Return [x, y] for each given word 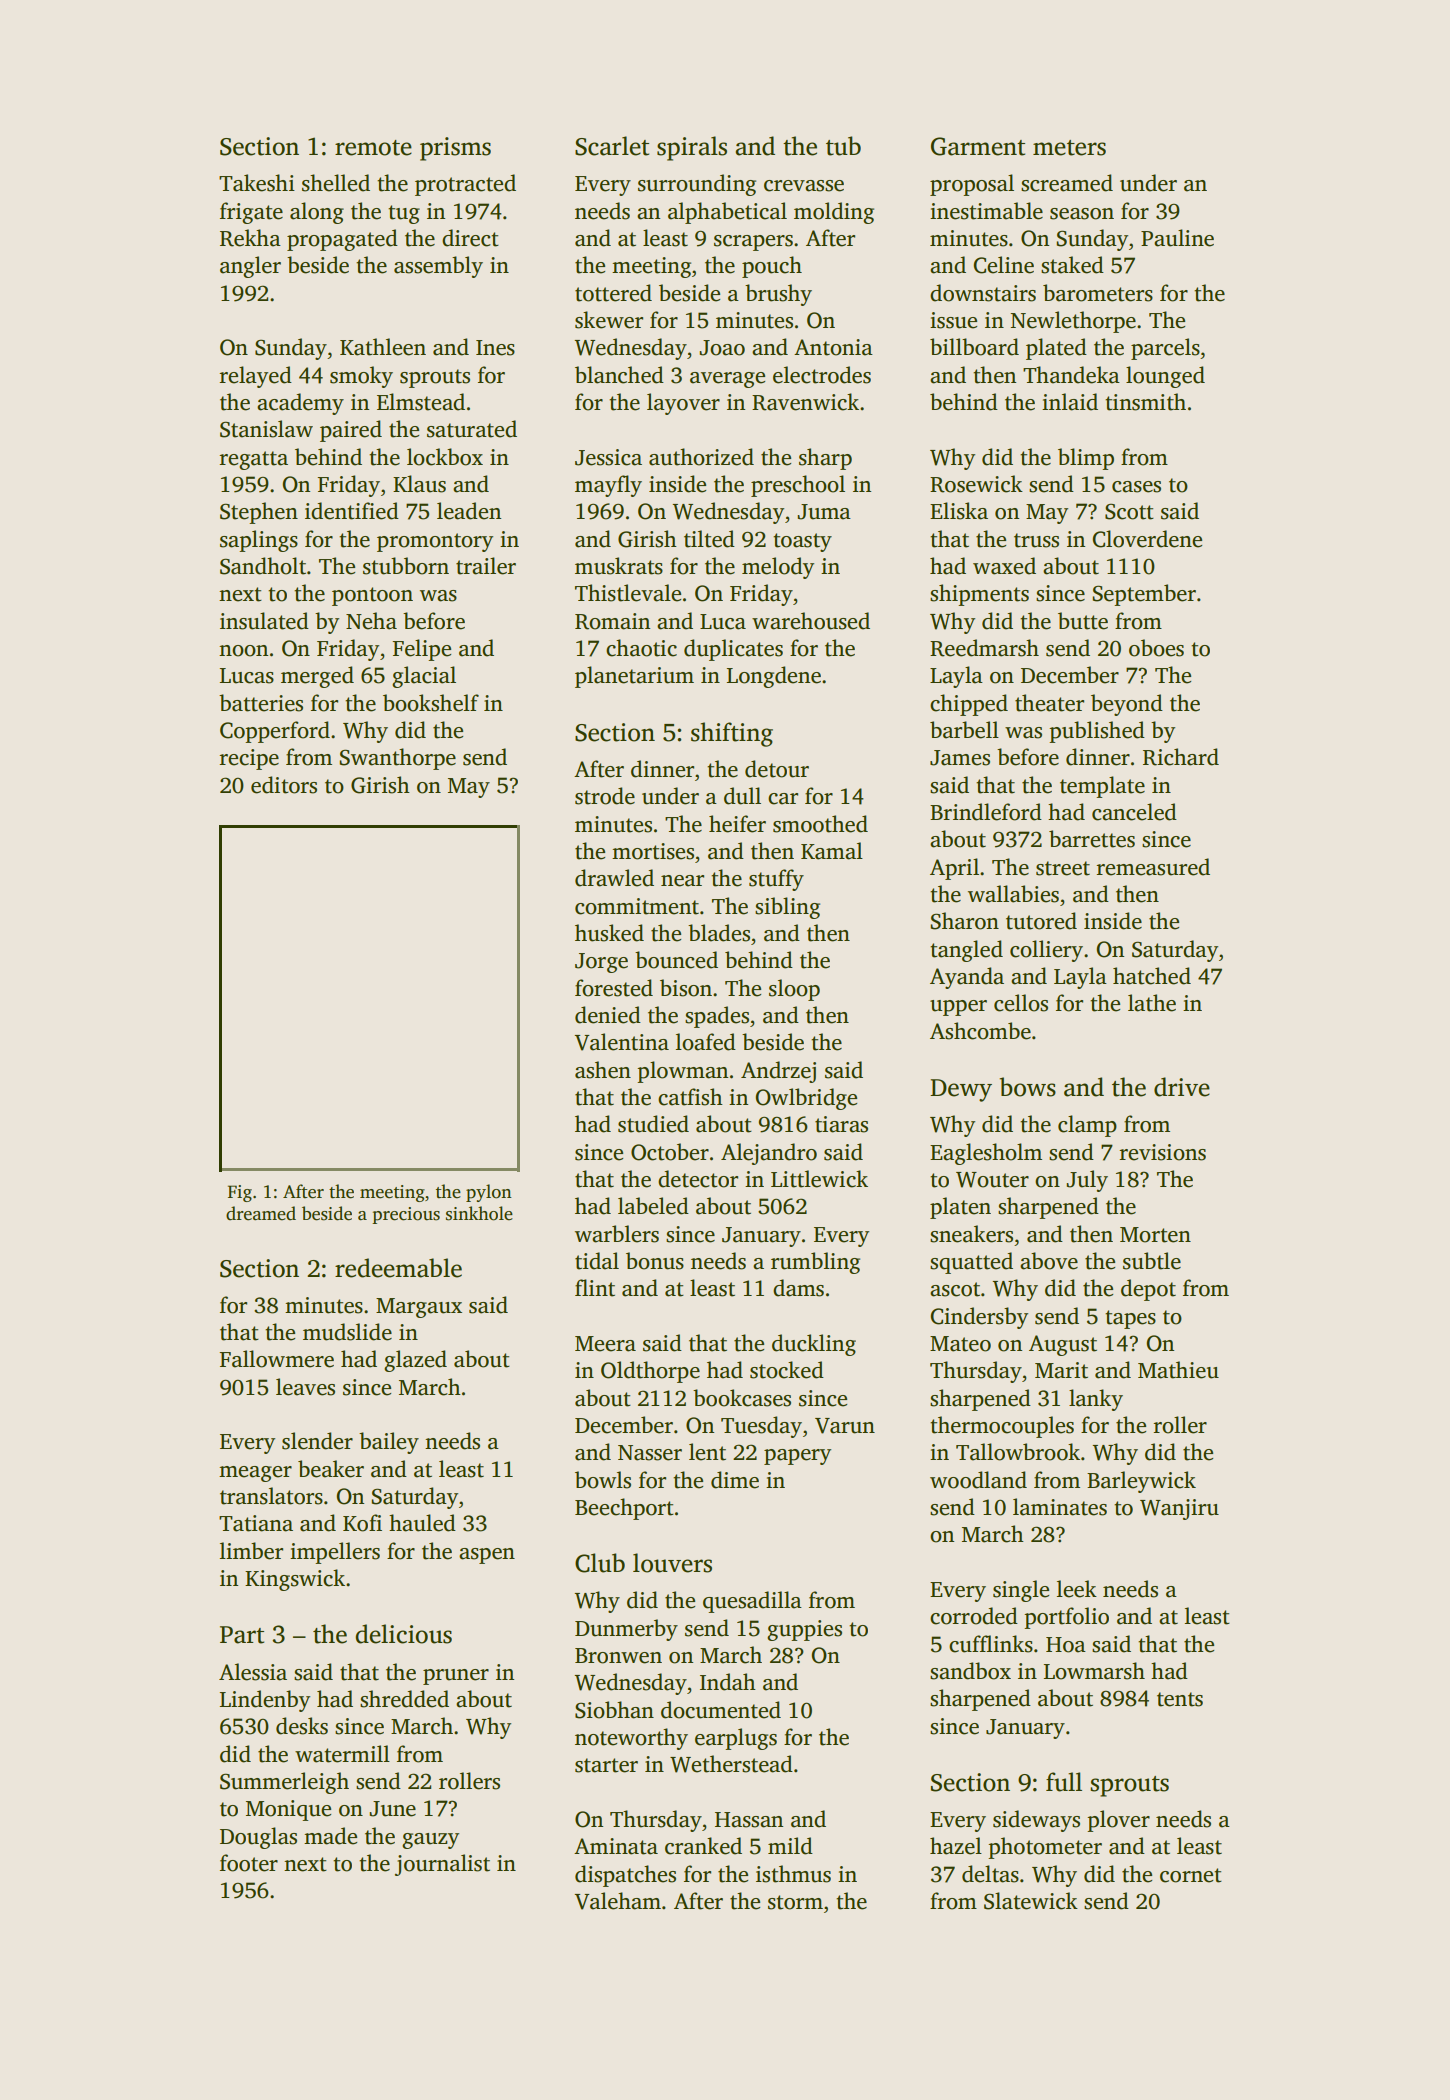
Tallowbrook [1018, 1452]
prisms [455, 149]
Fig [240, 1193]
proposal [972, 185]
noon [243, 651]
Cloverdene [1147, 539]
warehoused [811, 621]
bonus [655, 1261]
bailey [389, 1443]
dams [798, 1288]
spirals [692, 148]
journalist [442, 1865]
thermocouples [1002, 1427]
